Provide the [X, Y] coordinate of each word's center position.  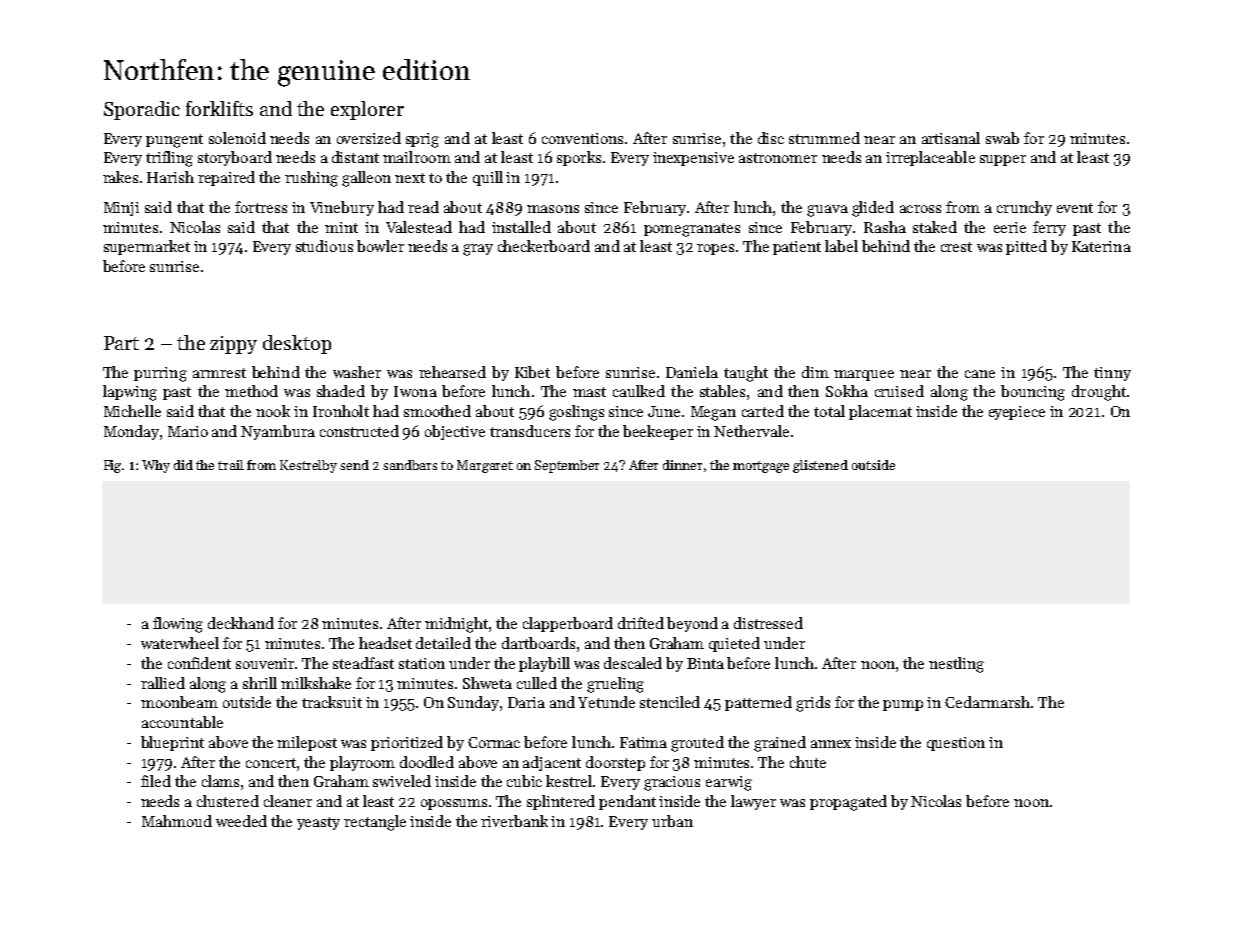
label [841, 246]
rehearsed [452, 372]
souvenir [266, 663]
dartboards [538, 643]
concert [271, 763]
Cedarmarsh [987, 702]
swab [1002, 138]
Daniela [692, 372]
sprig [422, 140]
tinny [1112, 374]
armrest [219, 373]
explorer [367, 110]
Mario [188, 431]
